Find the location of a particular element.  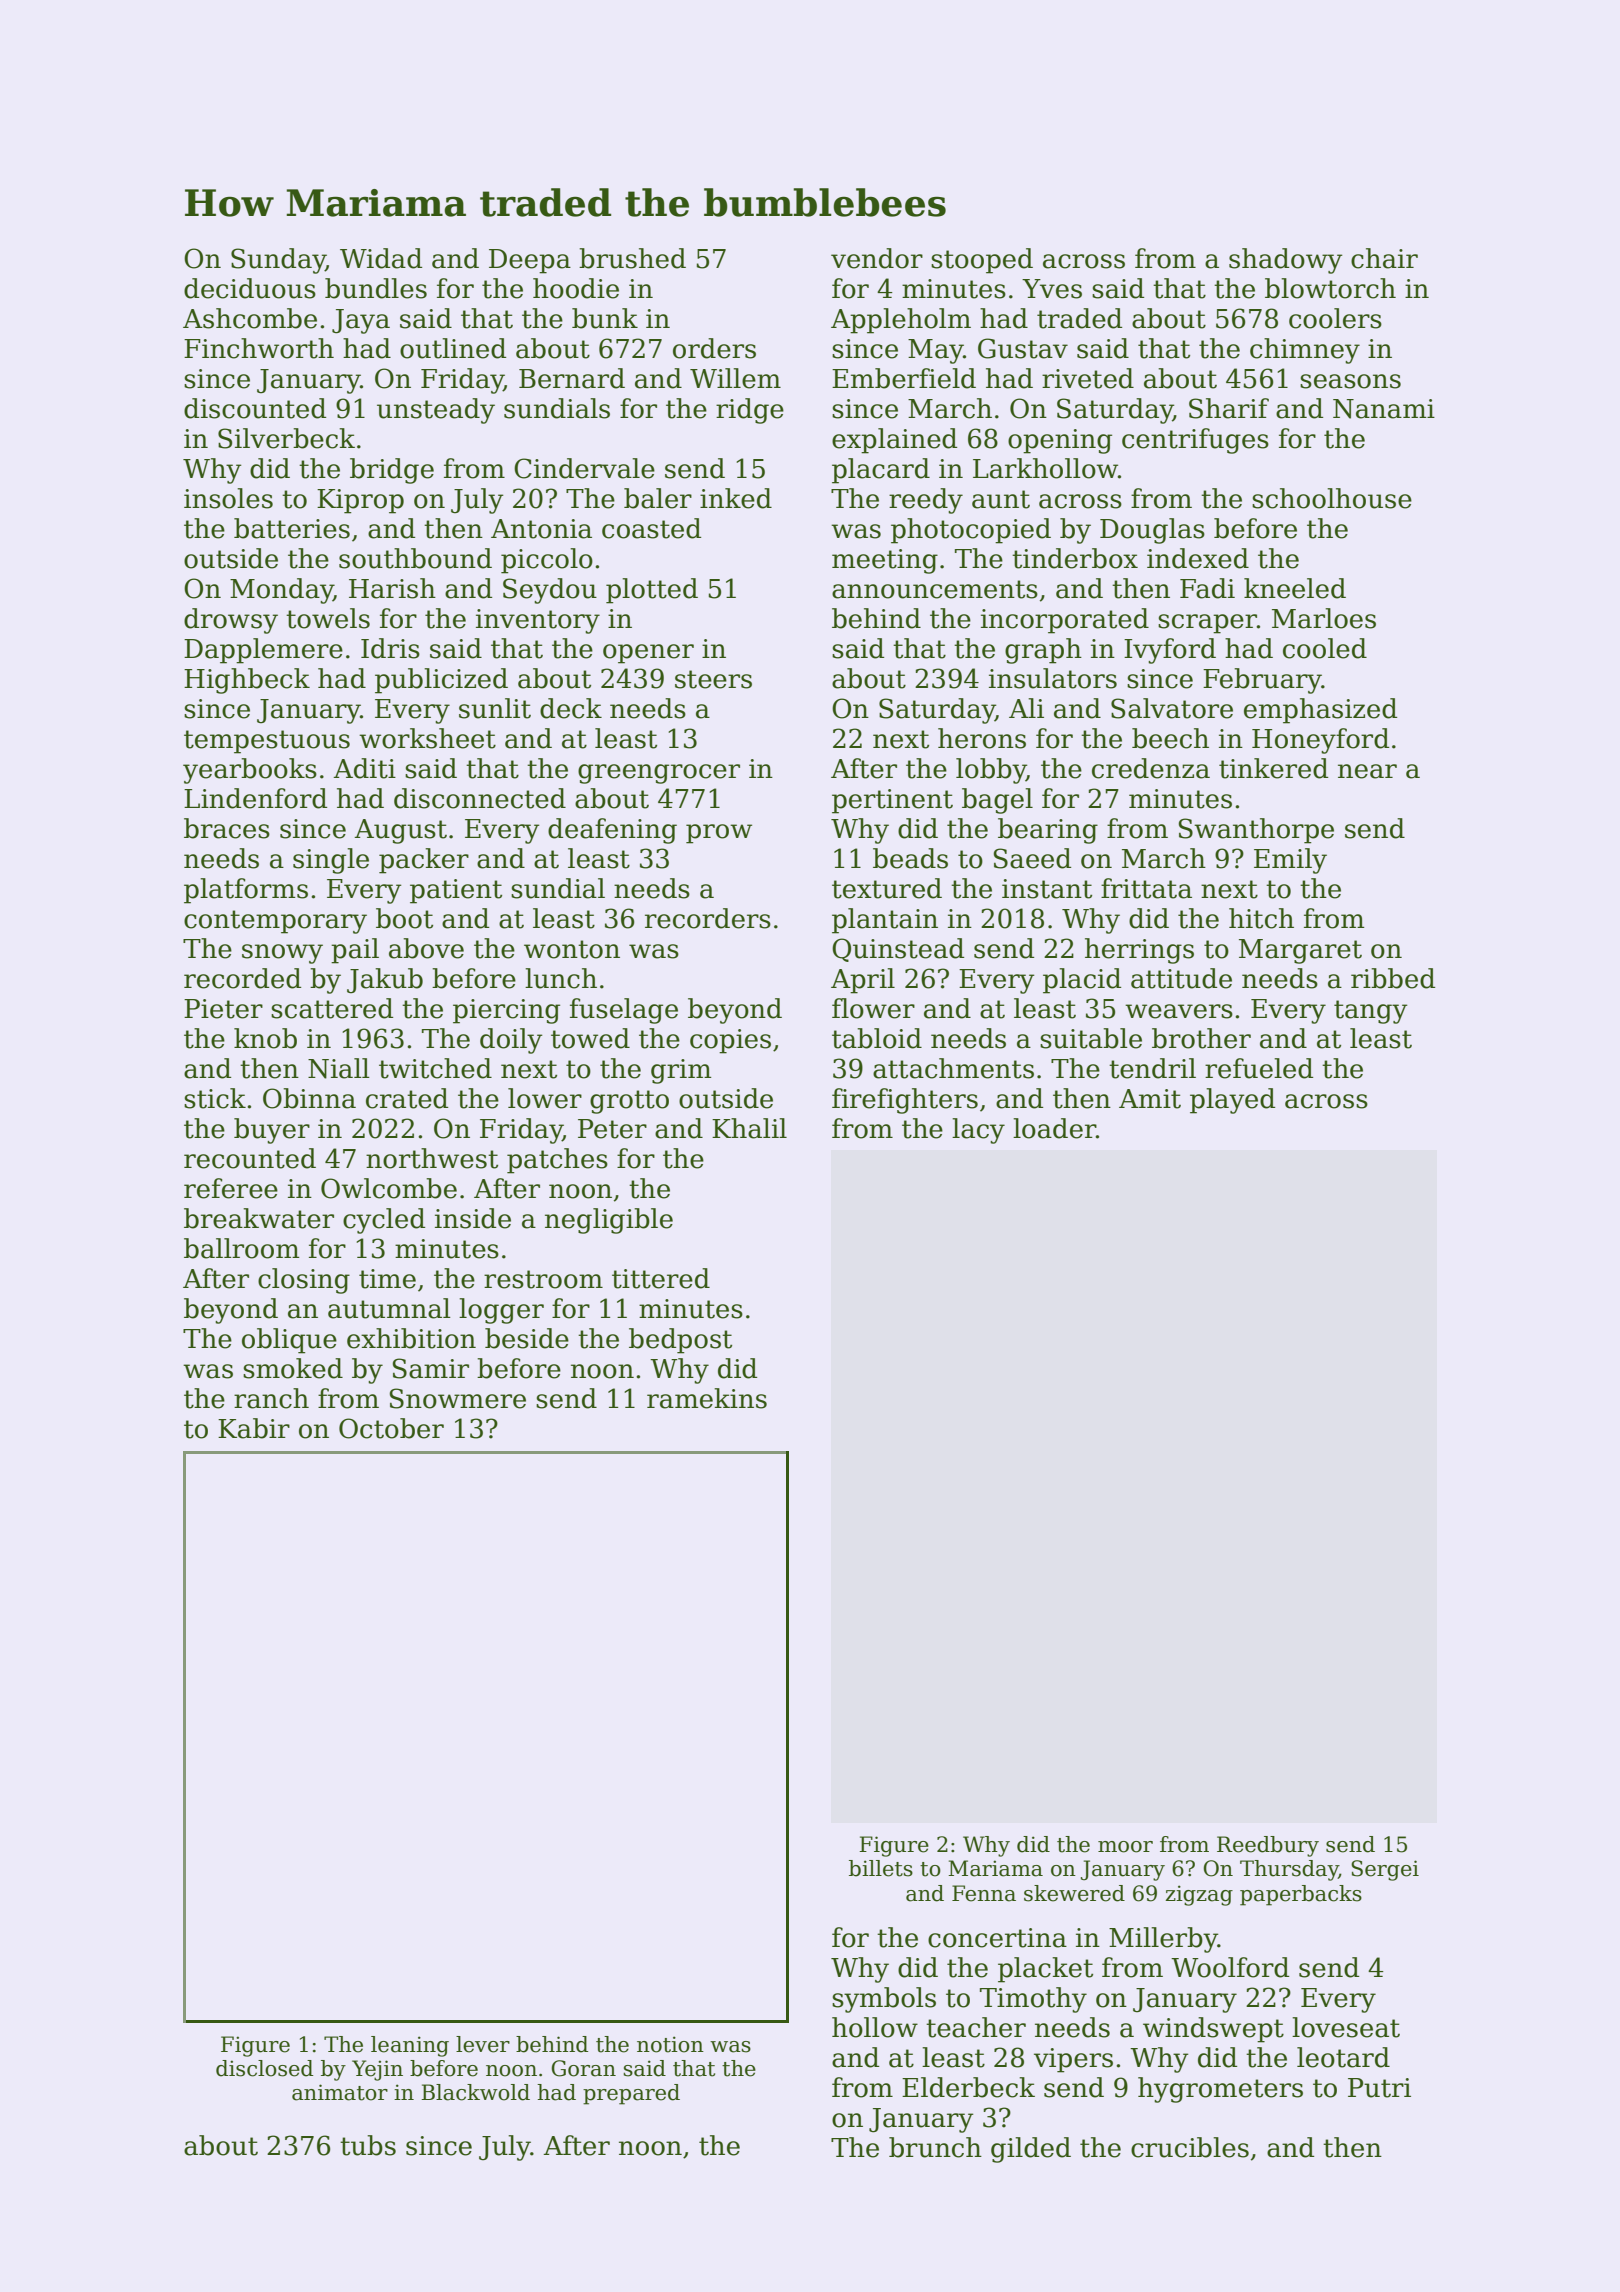

lacy is located at coordinates (978, 1131).
